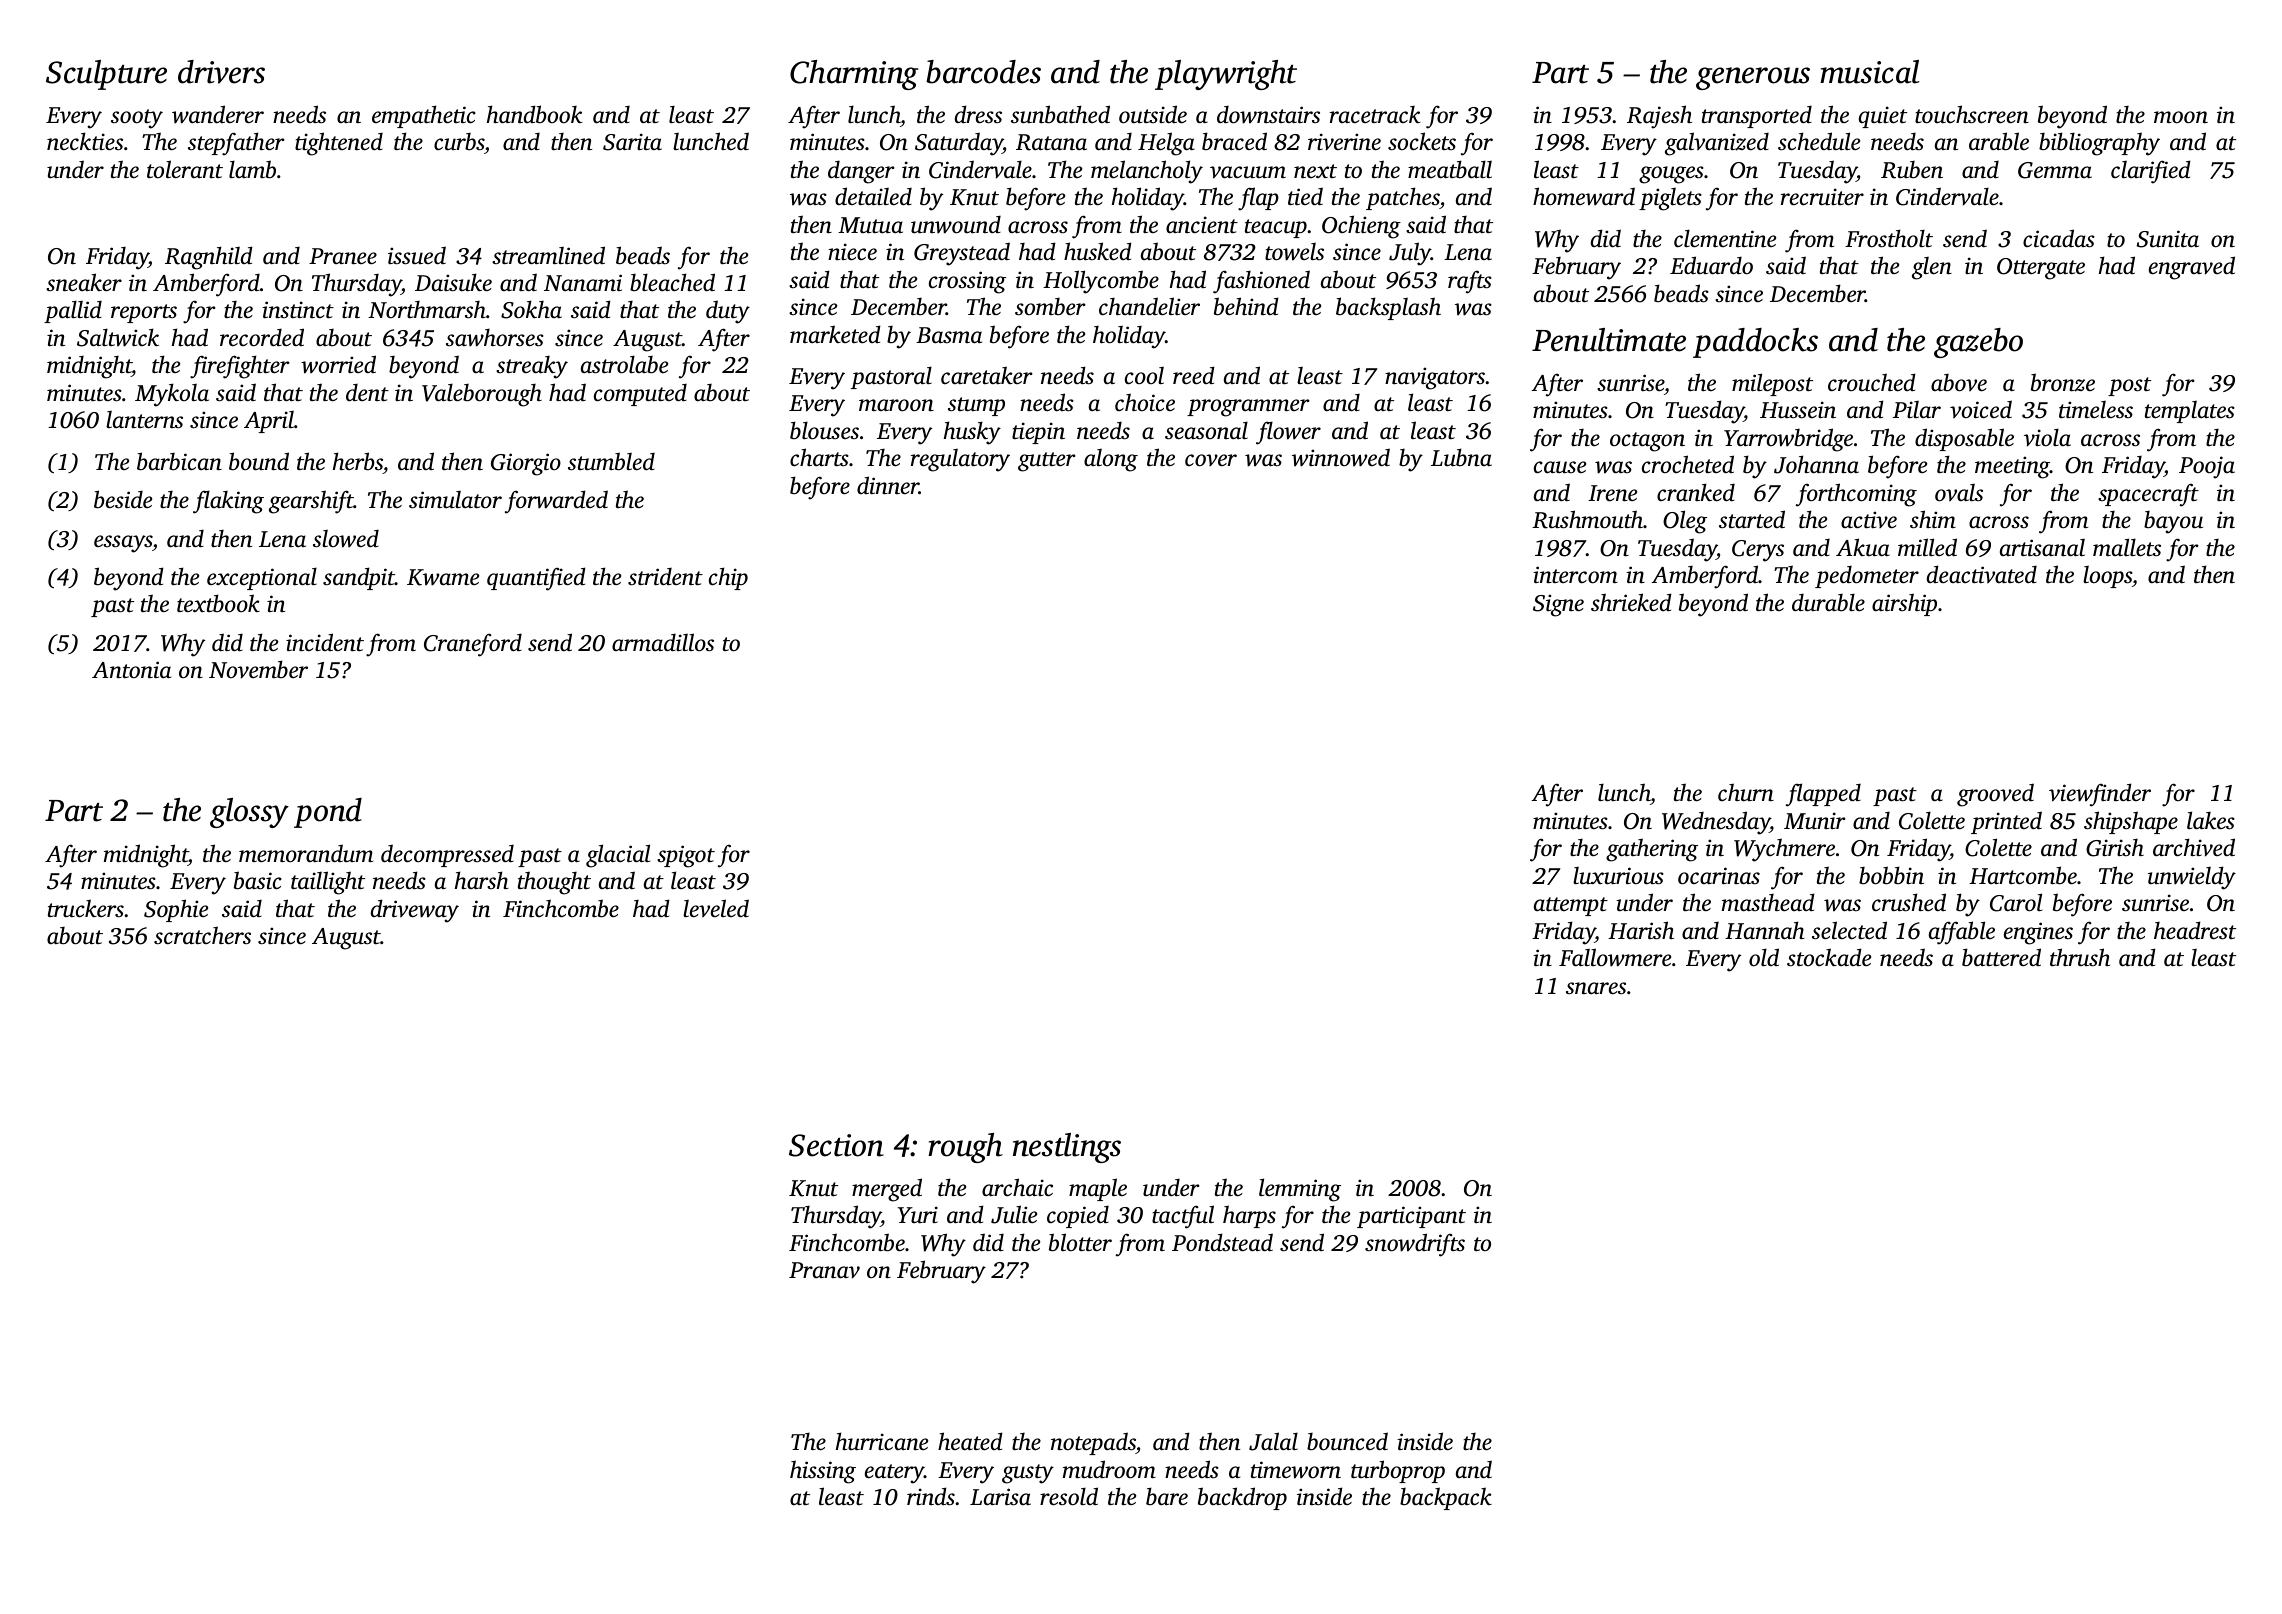 This document has height=1614, width=2282. What do you see at coordinates (221, 72) in the document?
I see `drivers` at bounding box center [221, 72].
